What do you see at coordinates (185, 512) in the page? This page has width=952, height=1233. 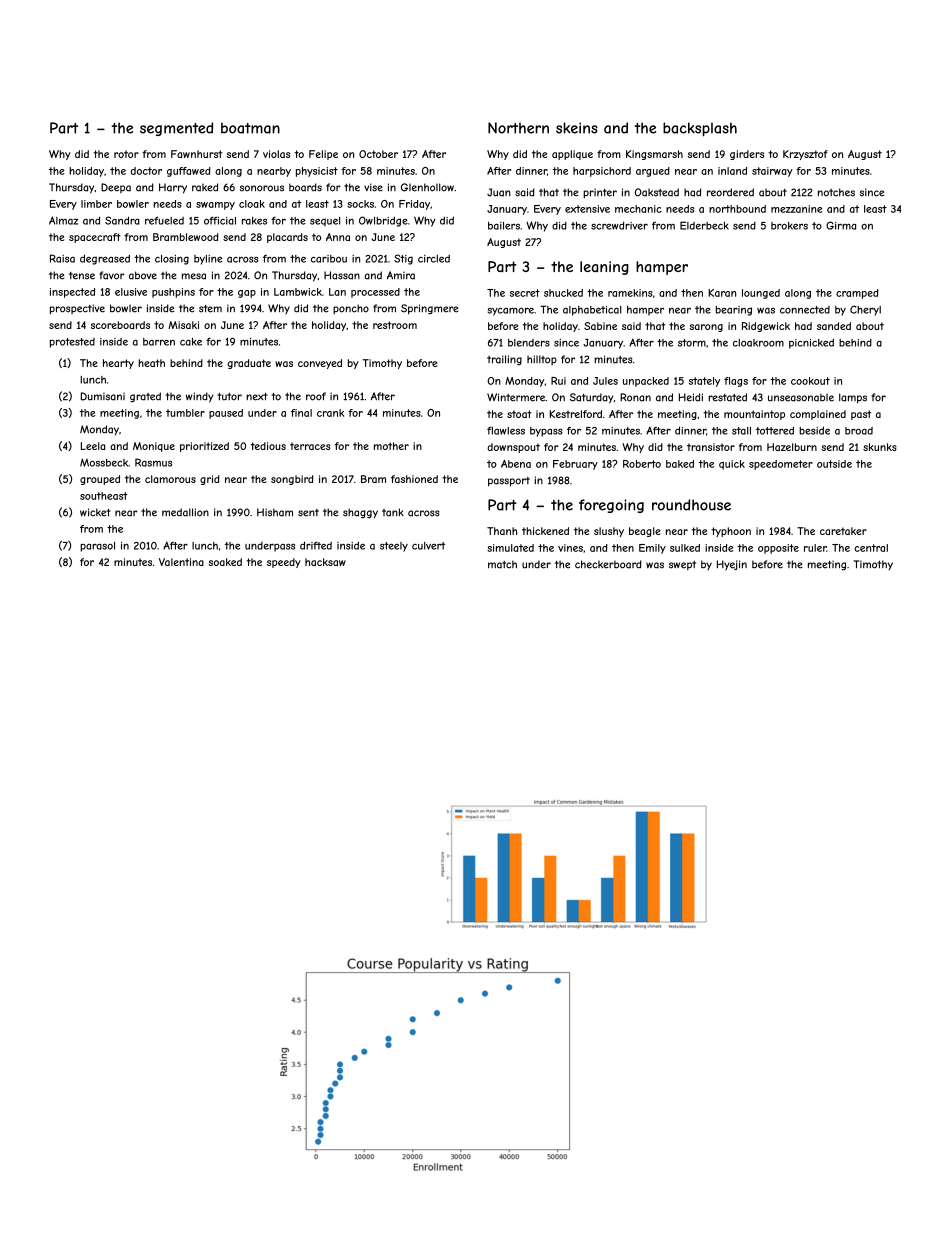 I see `medallion` at bounding box center [185, 512].
